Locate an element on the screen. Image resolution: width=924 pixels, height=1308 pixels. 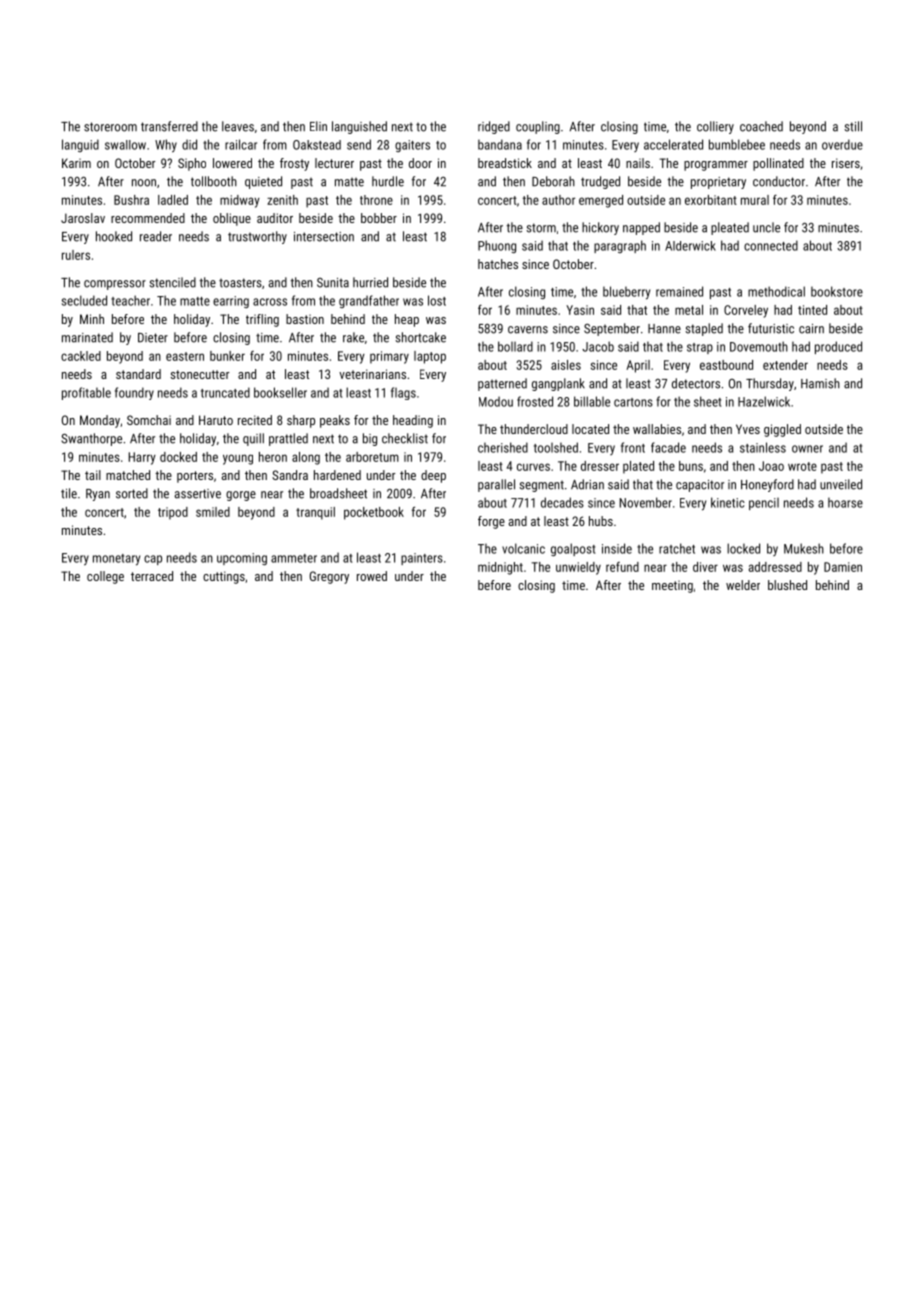
rowed is located at coordinates (372, 576).
